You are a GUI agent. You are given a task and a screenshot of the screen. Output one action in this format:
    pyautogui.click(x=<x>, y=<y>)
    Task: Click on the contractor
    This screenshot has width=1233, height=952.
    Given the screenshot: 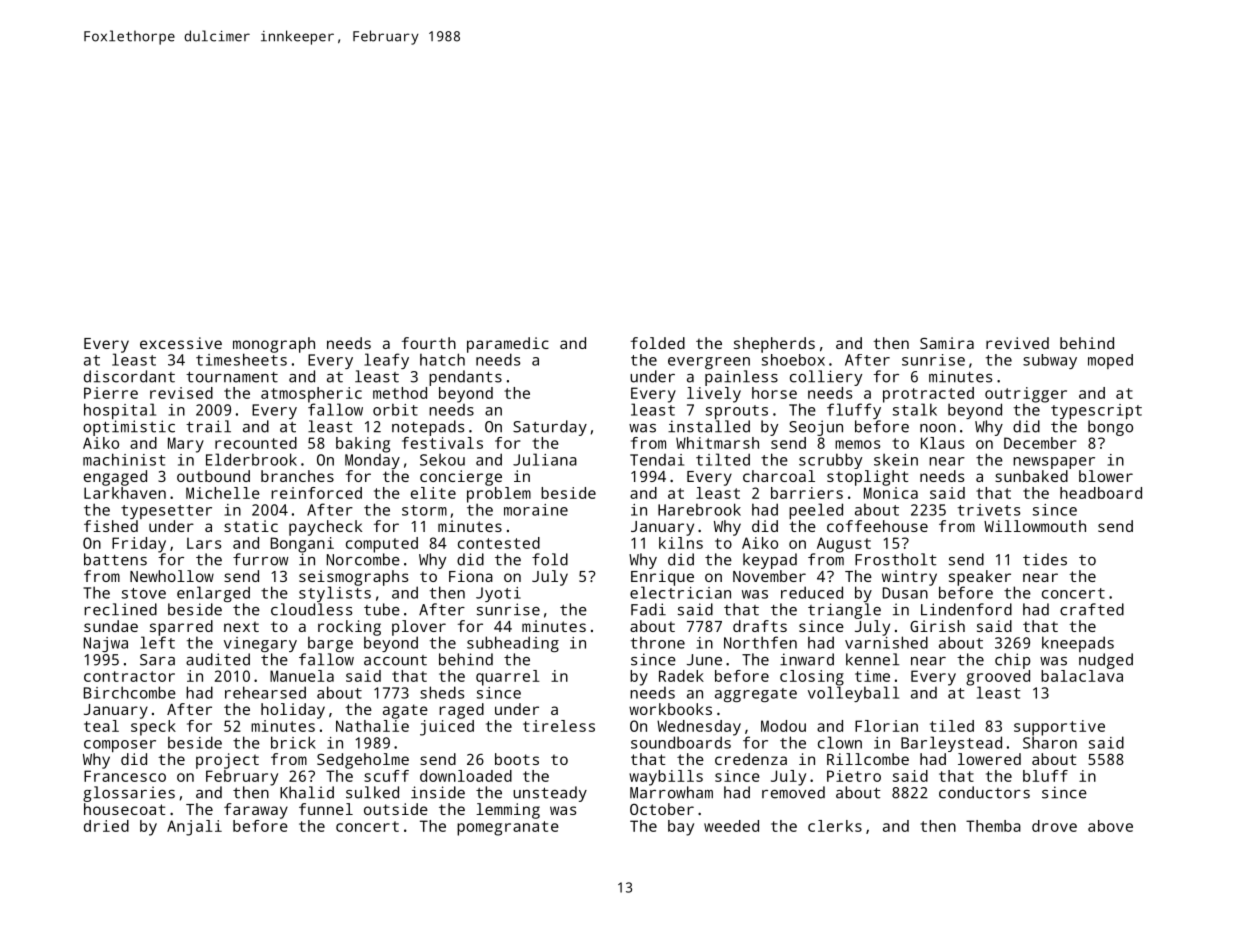 What is the action you would take?
    pyautogui.click(x=129, y=676)
